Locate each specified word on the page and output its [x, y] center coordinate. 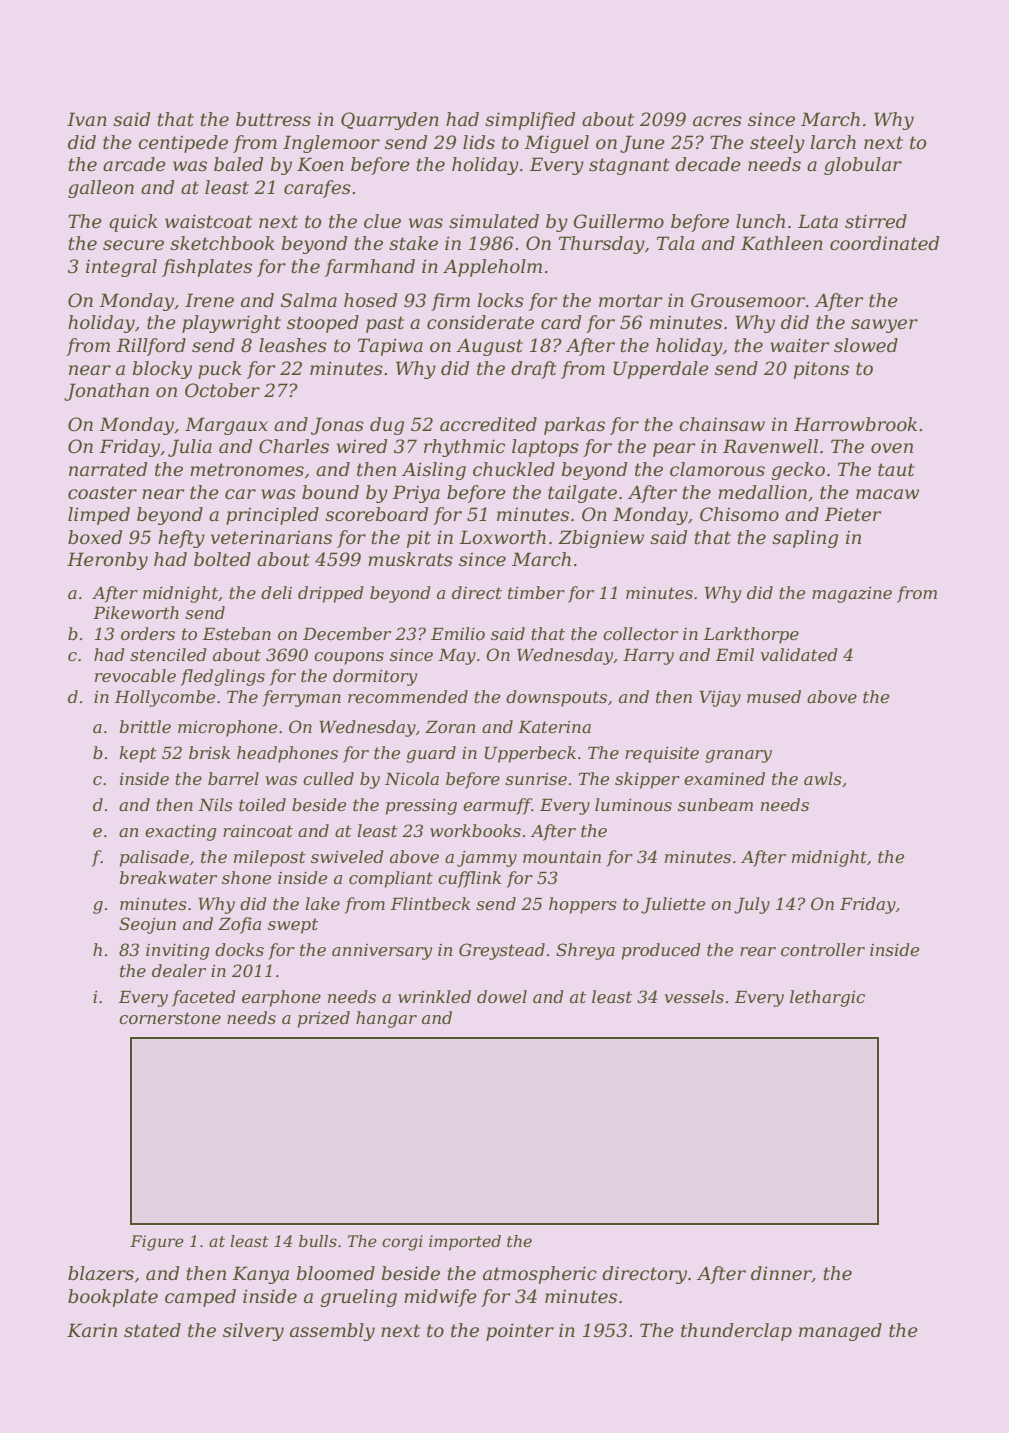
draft [534, 370]
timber [536, 592]
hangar [386, 1019]
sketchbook [222, 243]
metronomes [247, 470]
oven [892, 448]
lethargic [827, 998]
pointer [520, 1332]
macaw [887, 494]
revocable [135, 675]
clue [382, 221]
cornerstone [170, 1018]
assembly [332, 1332]
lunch [760, 221]
